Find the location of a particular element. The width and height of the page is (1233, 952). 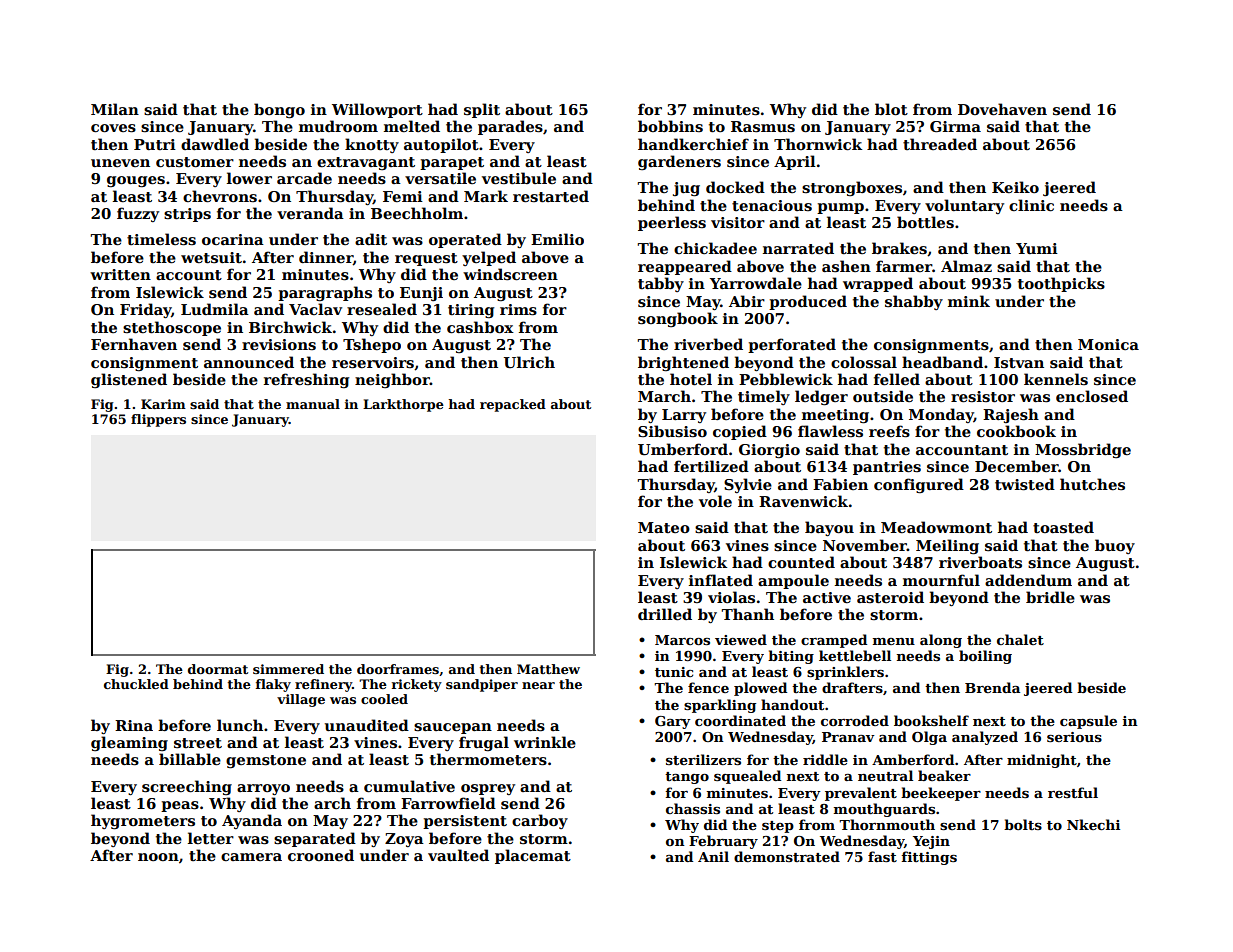

Dovehaven is located at coordinates (1002, 109).
